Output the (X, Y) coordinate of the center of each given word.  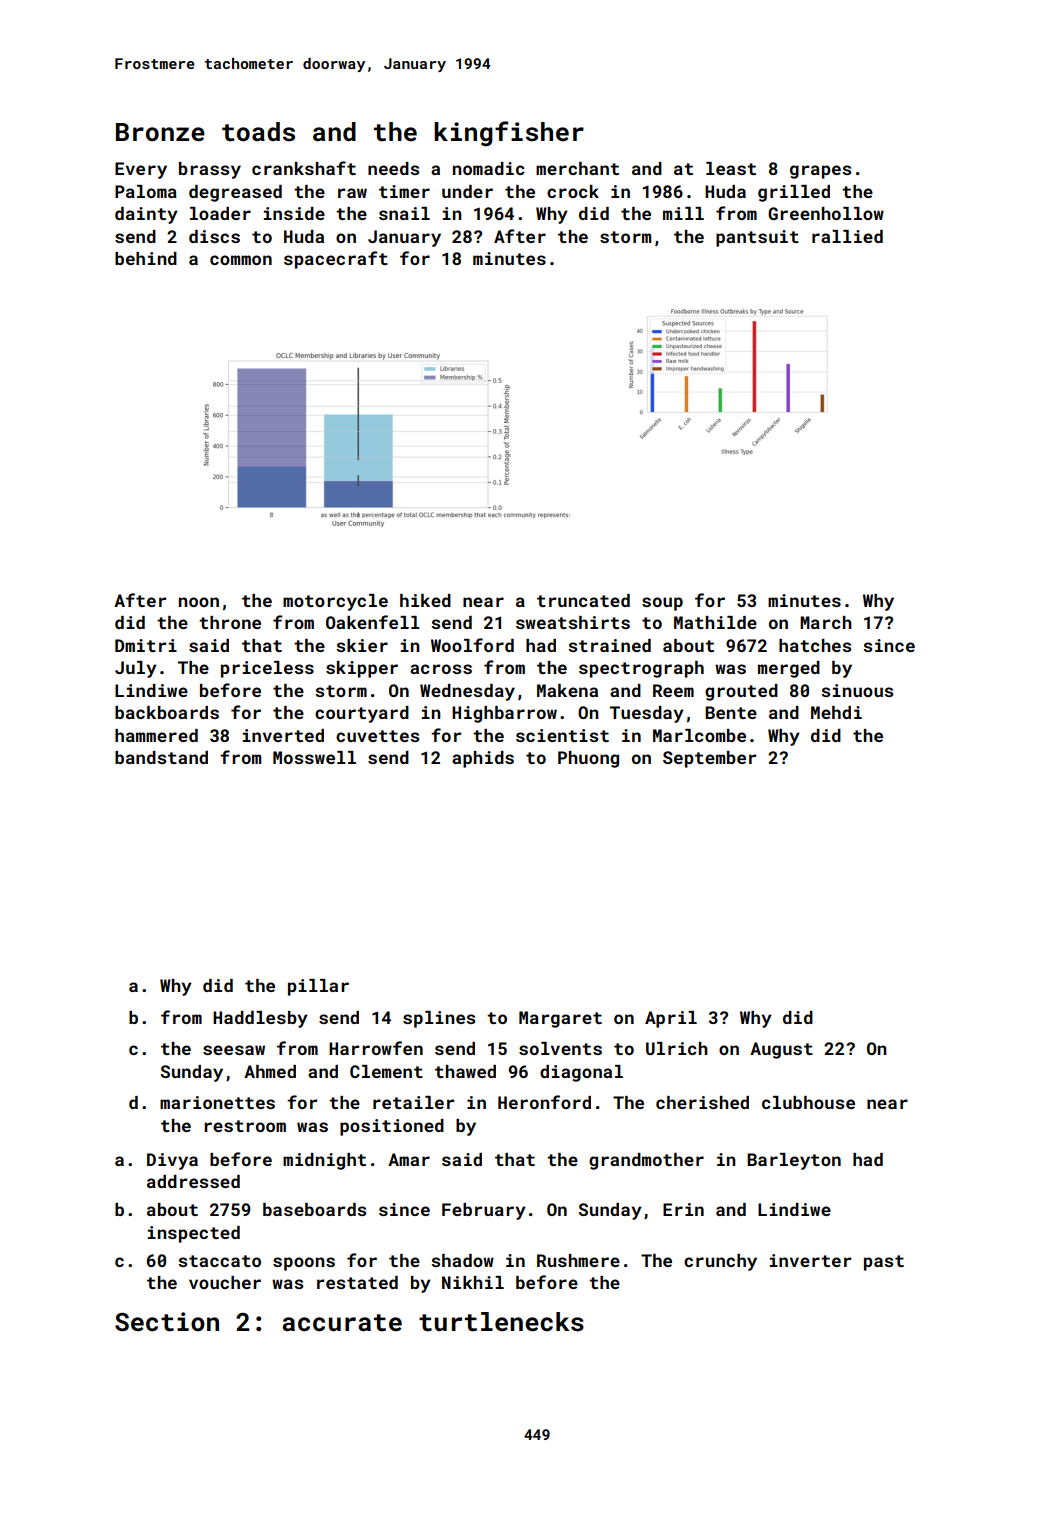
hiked (425, 600)
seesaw (234, 1050)
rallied (847, 236)
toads (258, 132)
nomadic (489, 168)
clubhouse (808, 1102)
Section (167, 1322)
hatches (815, 645)
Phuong (588, 759)
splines (439, 1019)
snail (404, 213)
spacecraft (336, 260)
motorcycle (335, 602)
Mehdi (836, 712)
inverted (283, 735)
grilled (794, 193)
